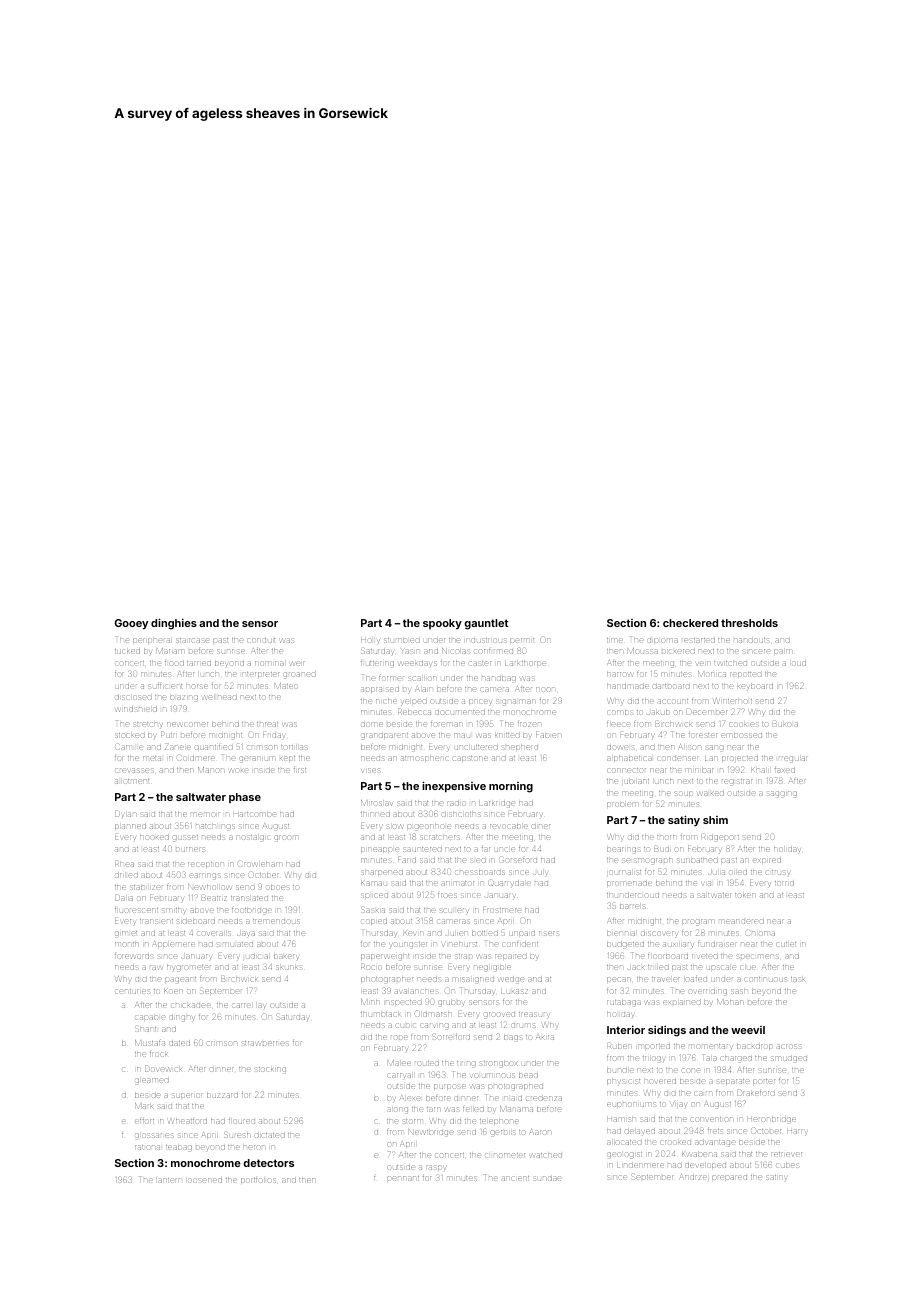 The image size is (924, 1308). I want to click on thumbtack, so click(380, 1014).
